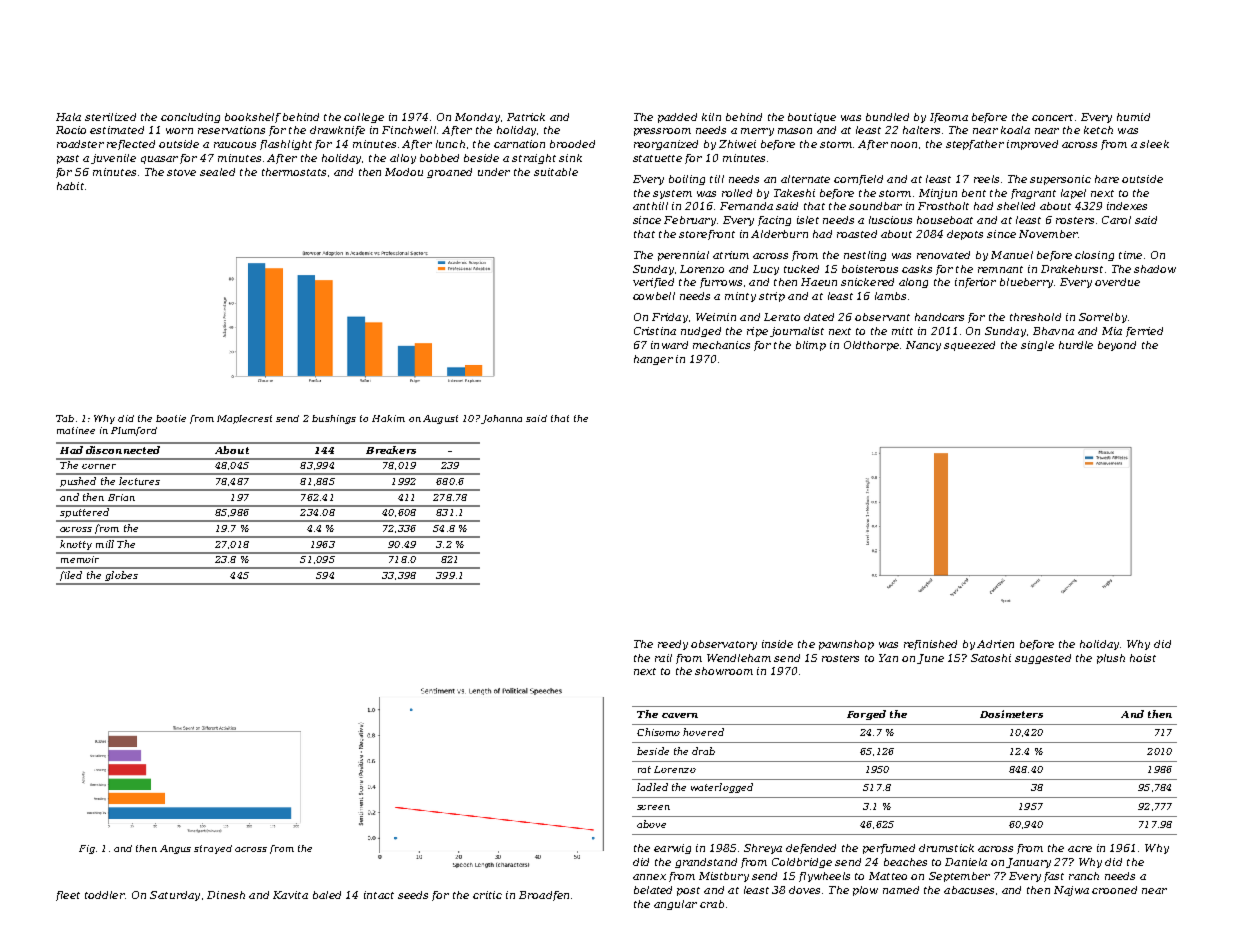 Image resolution: width=1233 pixels, height=952 pixels. Describe the element at coordinates (175, 849) in the screenshot. I see `Angus` at that location.
